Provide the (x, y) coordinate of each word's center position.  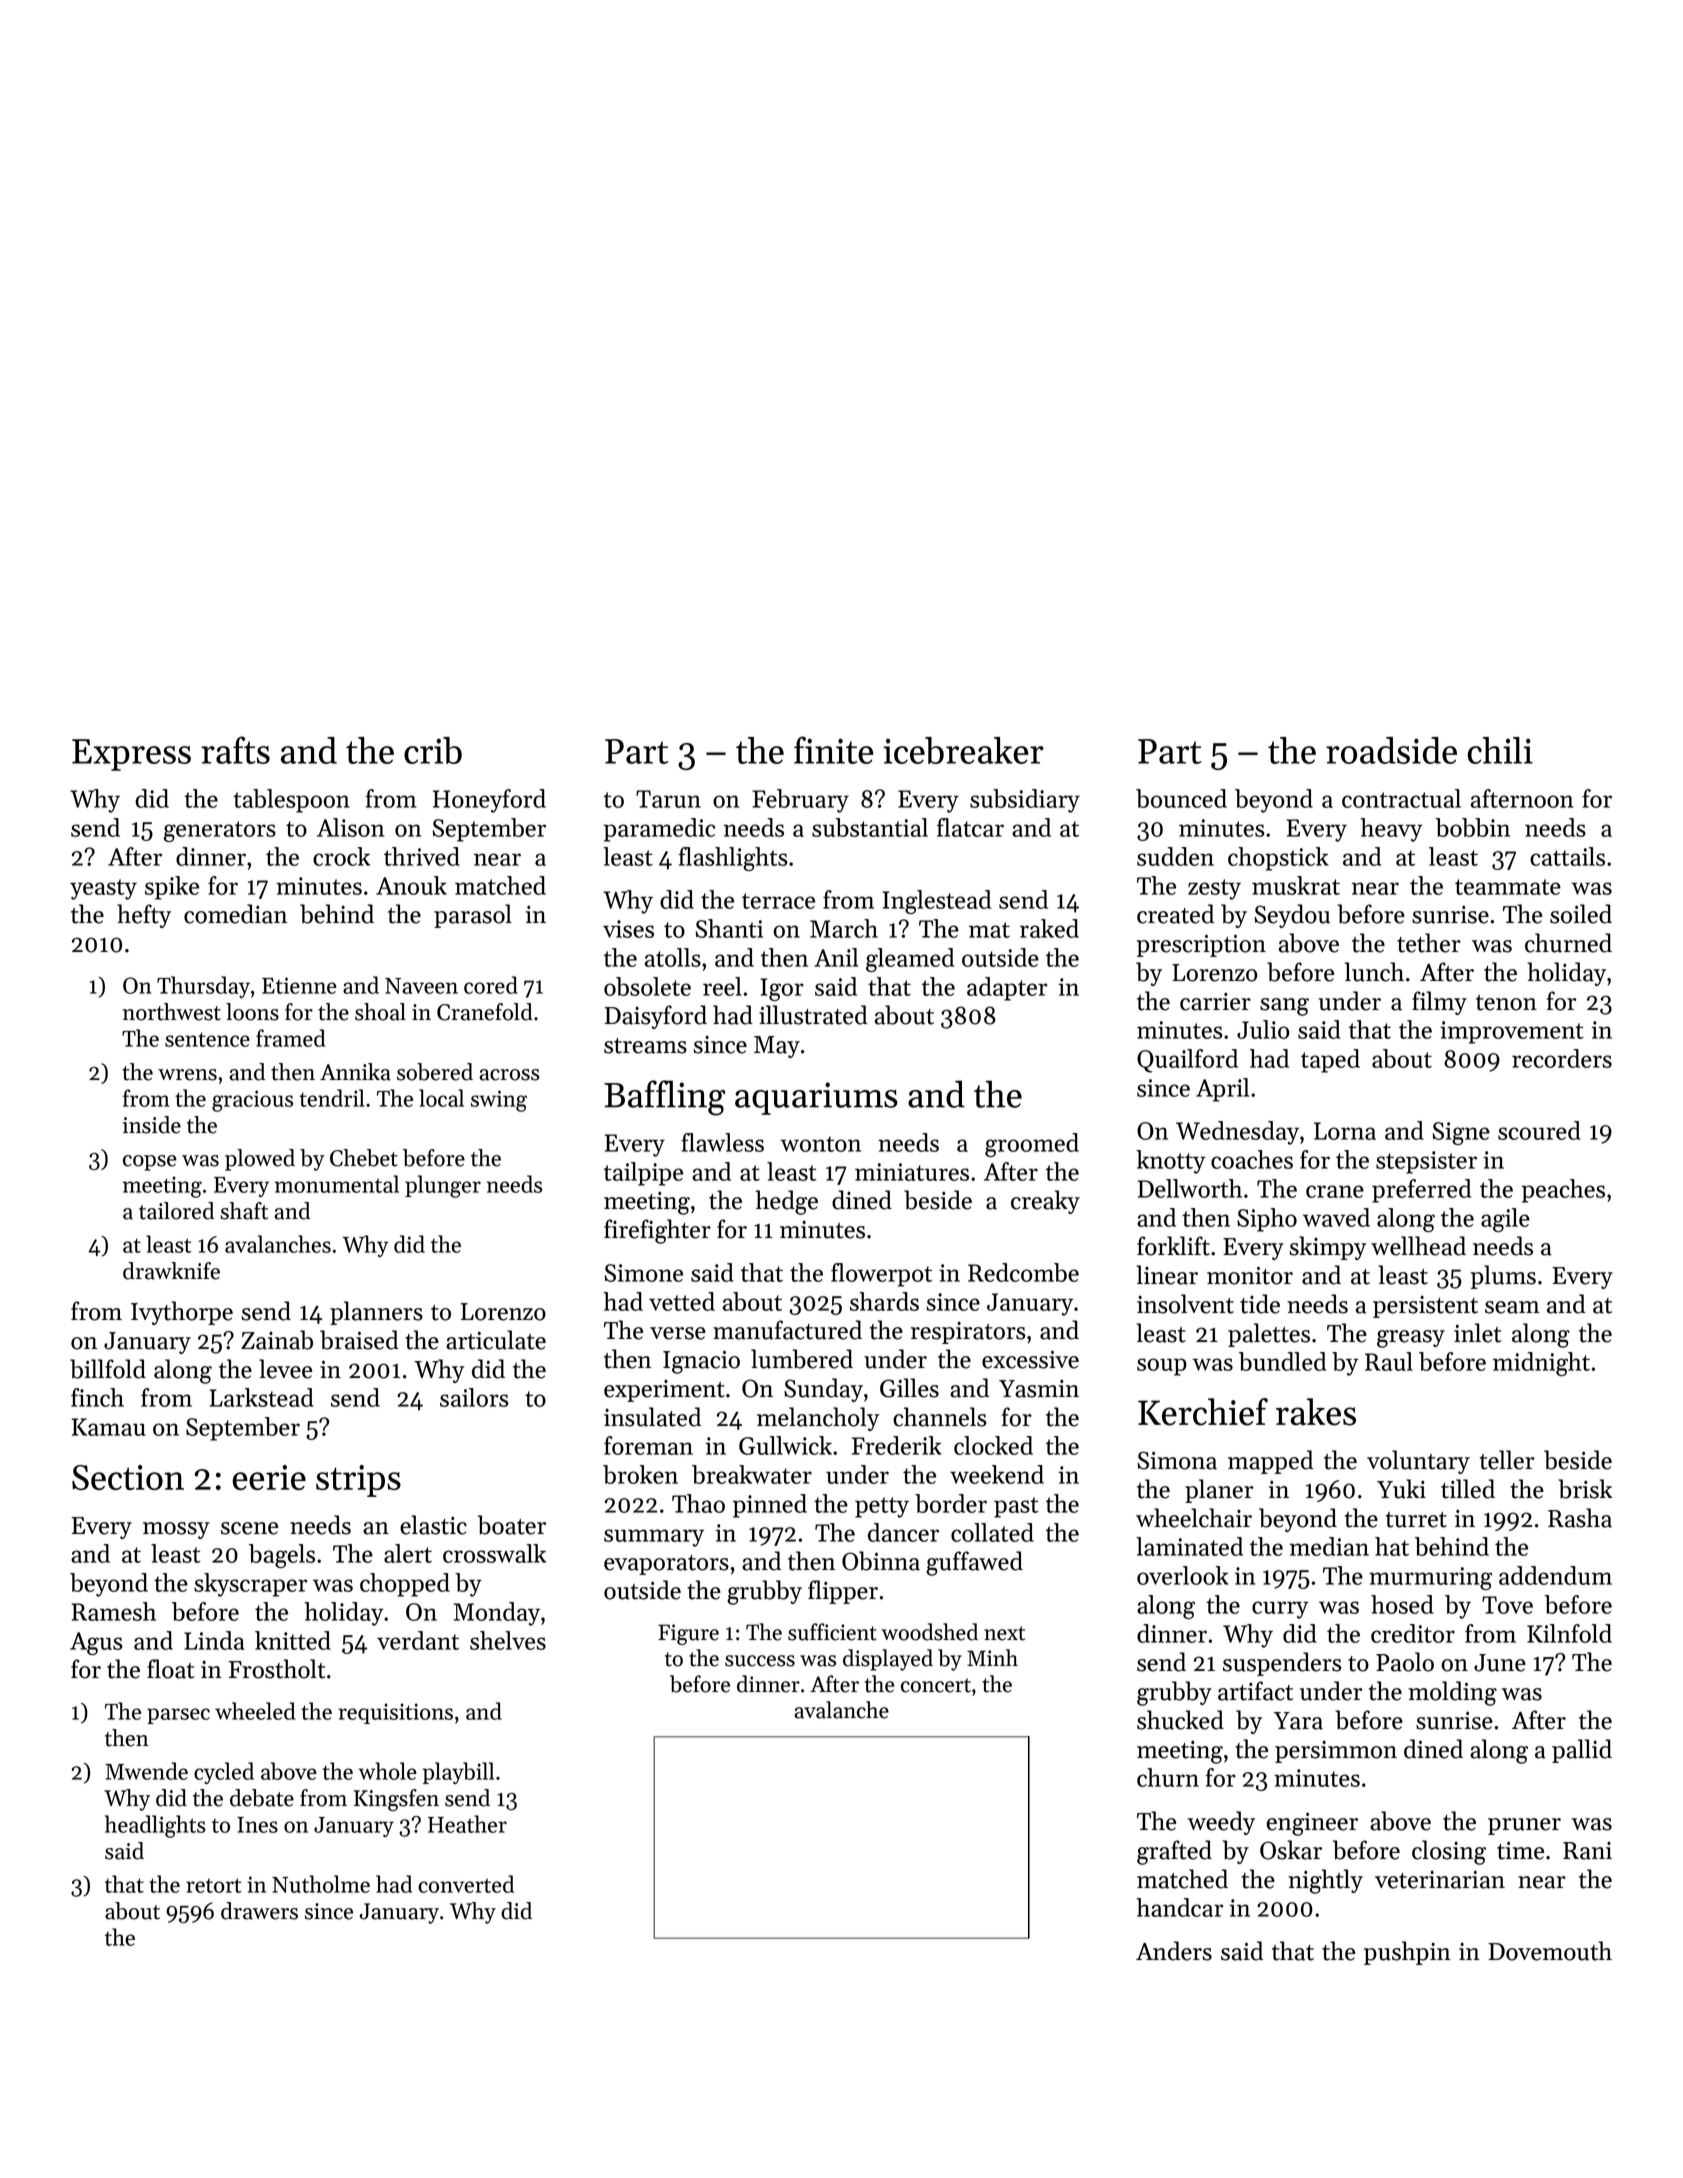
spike (172, 888)
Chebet (364, 1158)
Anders (1174, 1951)
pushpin (1407, 1953)
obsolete (647, 986)
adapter (1007, 989)
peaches (1563, 1191)
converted (466, 1884)
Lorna (1345, 1131)
